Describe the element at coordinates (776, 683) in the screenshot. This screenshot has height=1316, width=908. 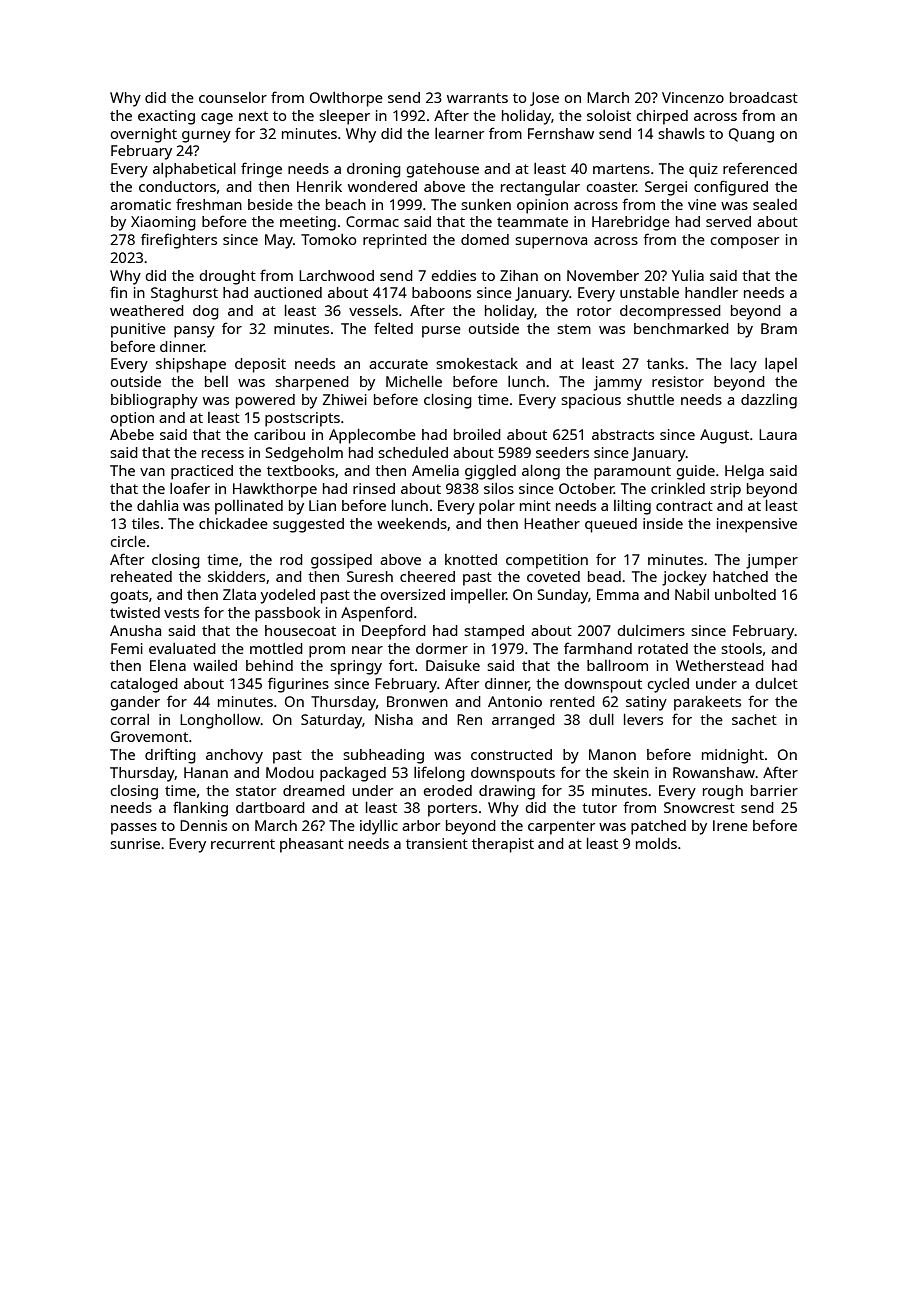
I see `dulcet` at that location.
